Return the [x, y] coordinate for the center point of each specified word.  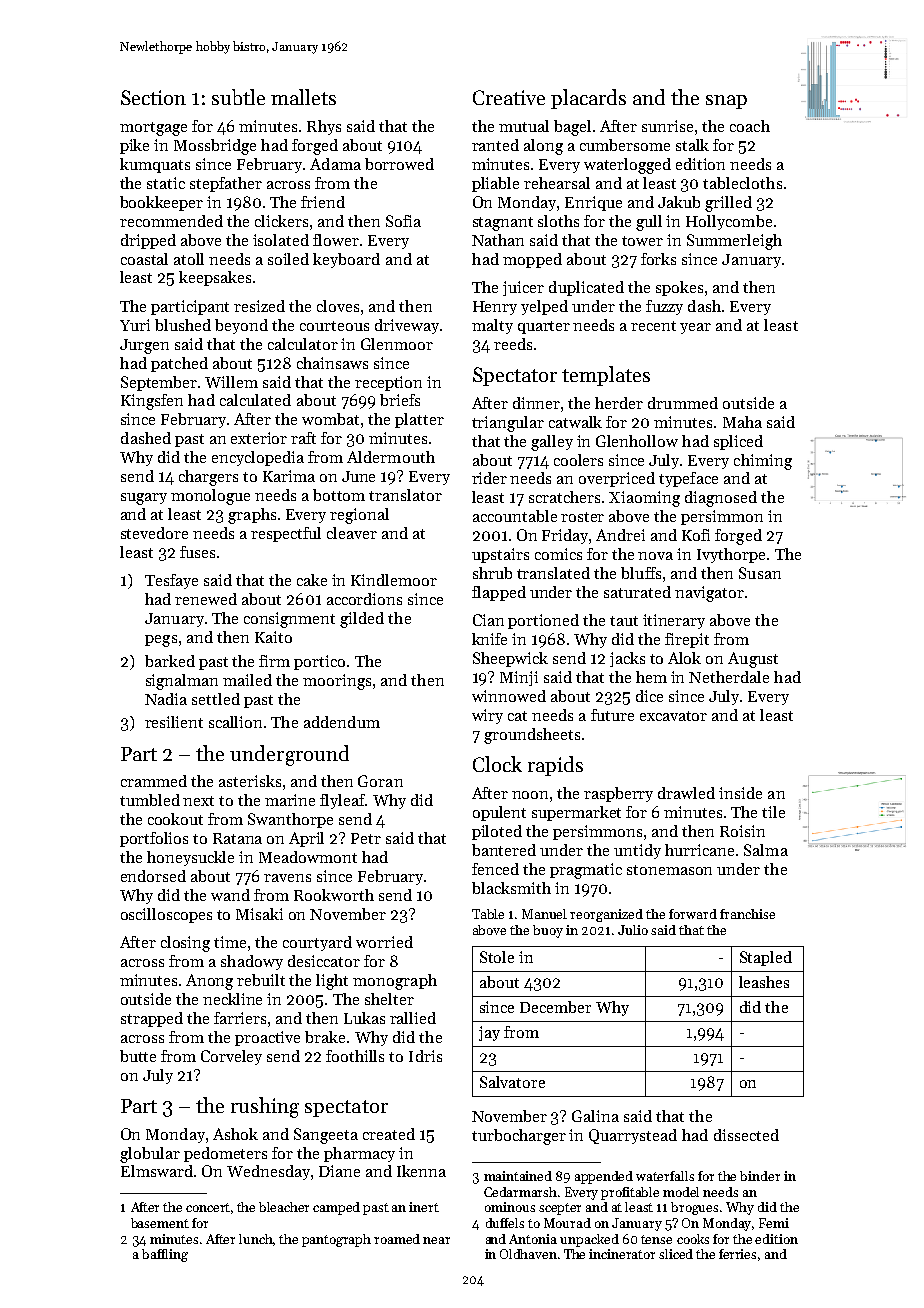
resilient [174, 722]
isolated [281, 240]
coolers [578, 460]
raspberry [618, 794]
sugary [144, 499]
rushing [265, 1107]
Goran [380, 781]
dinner [536, 403]
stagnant [503, 224]
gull [649, 223]
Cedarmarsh [520, 1192]
